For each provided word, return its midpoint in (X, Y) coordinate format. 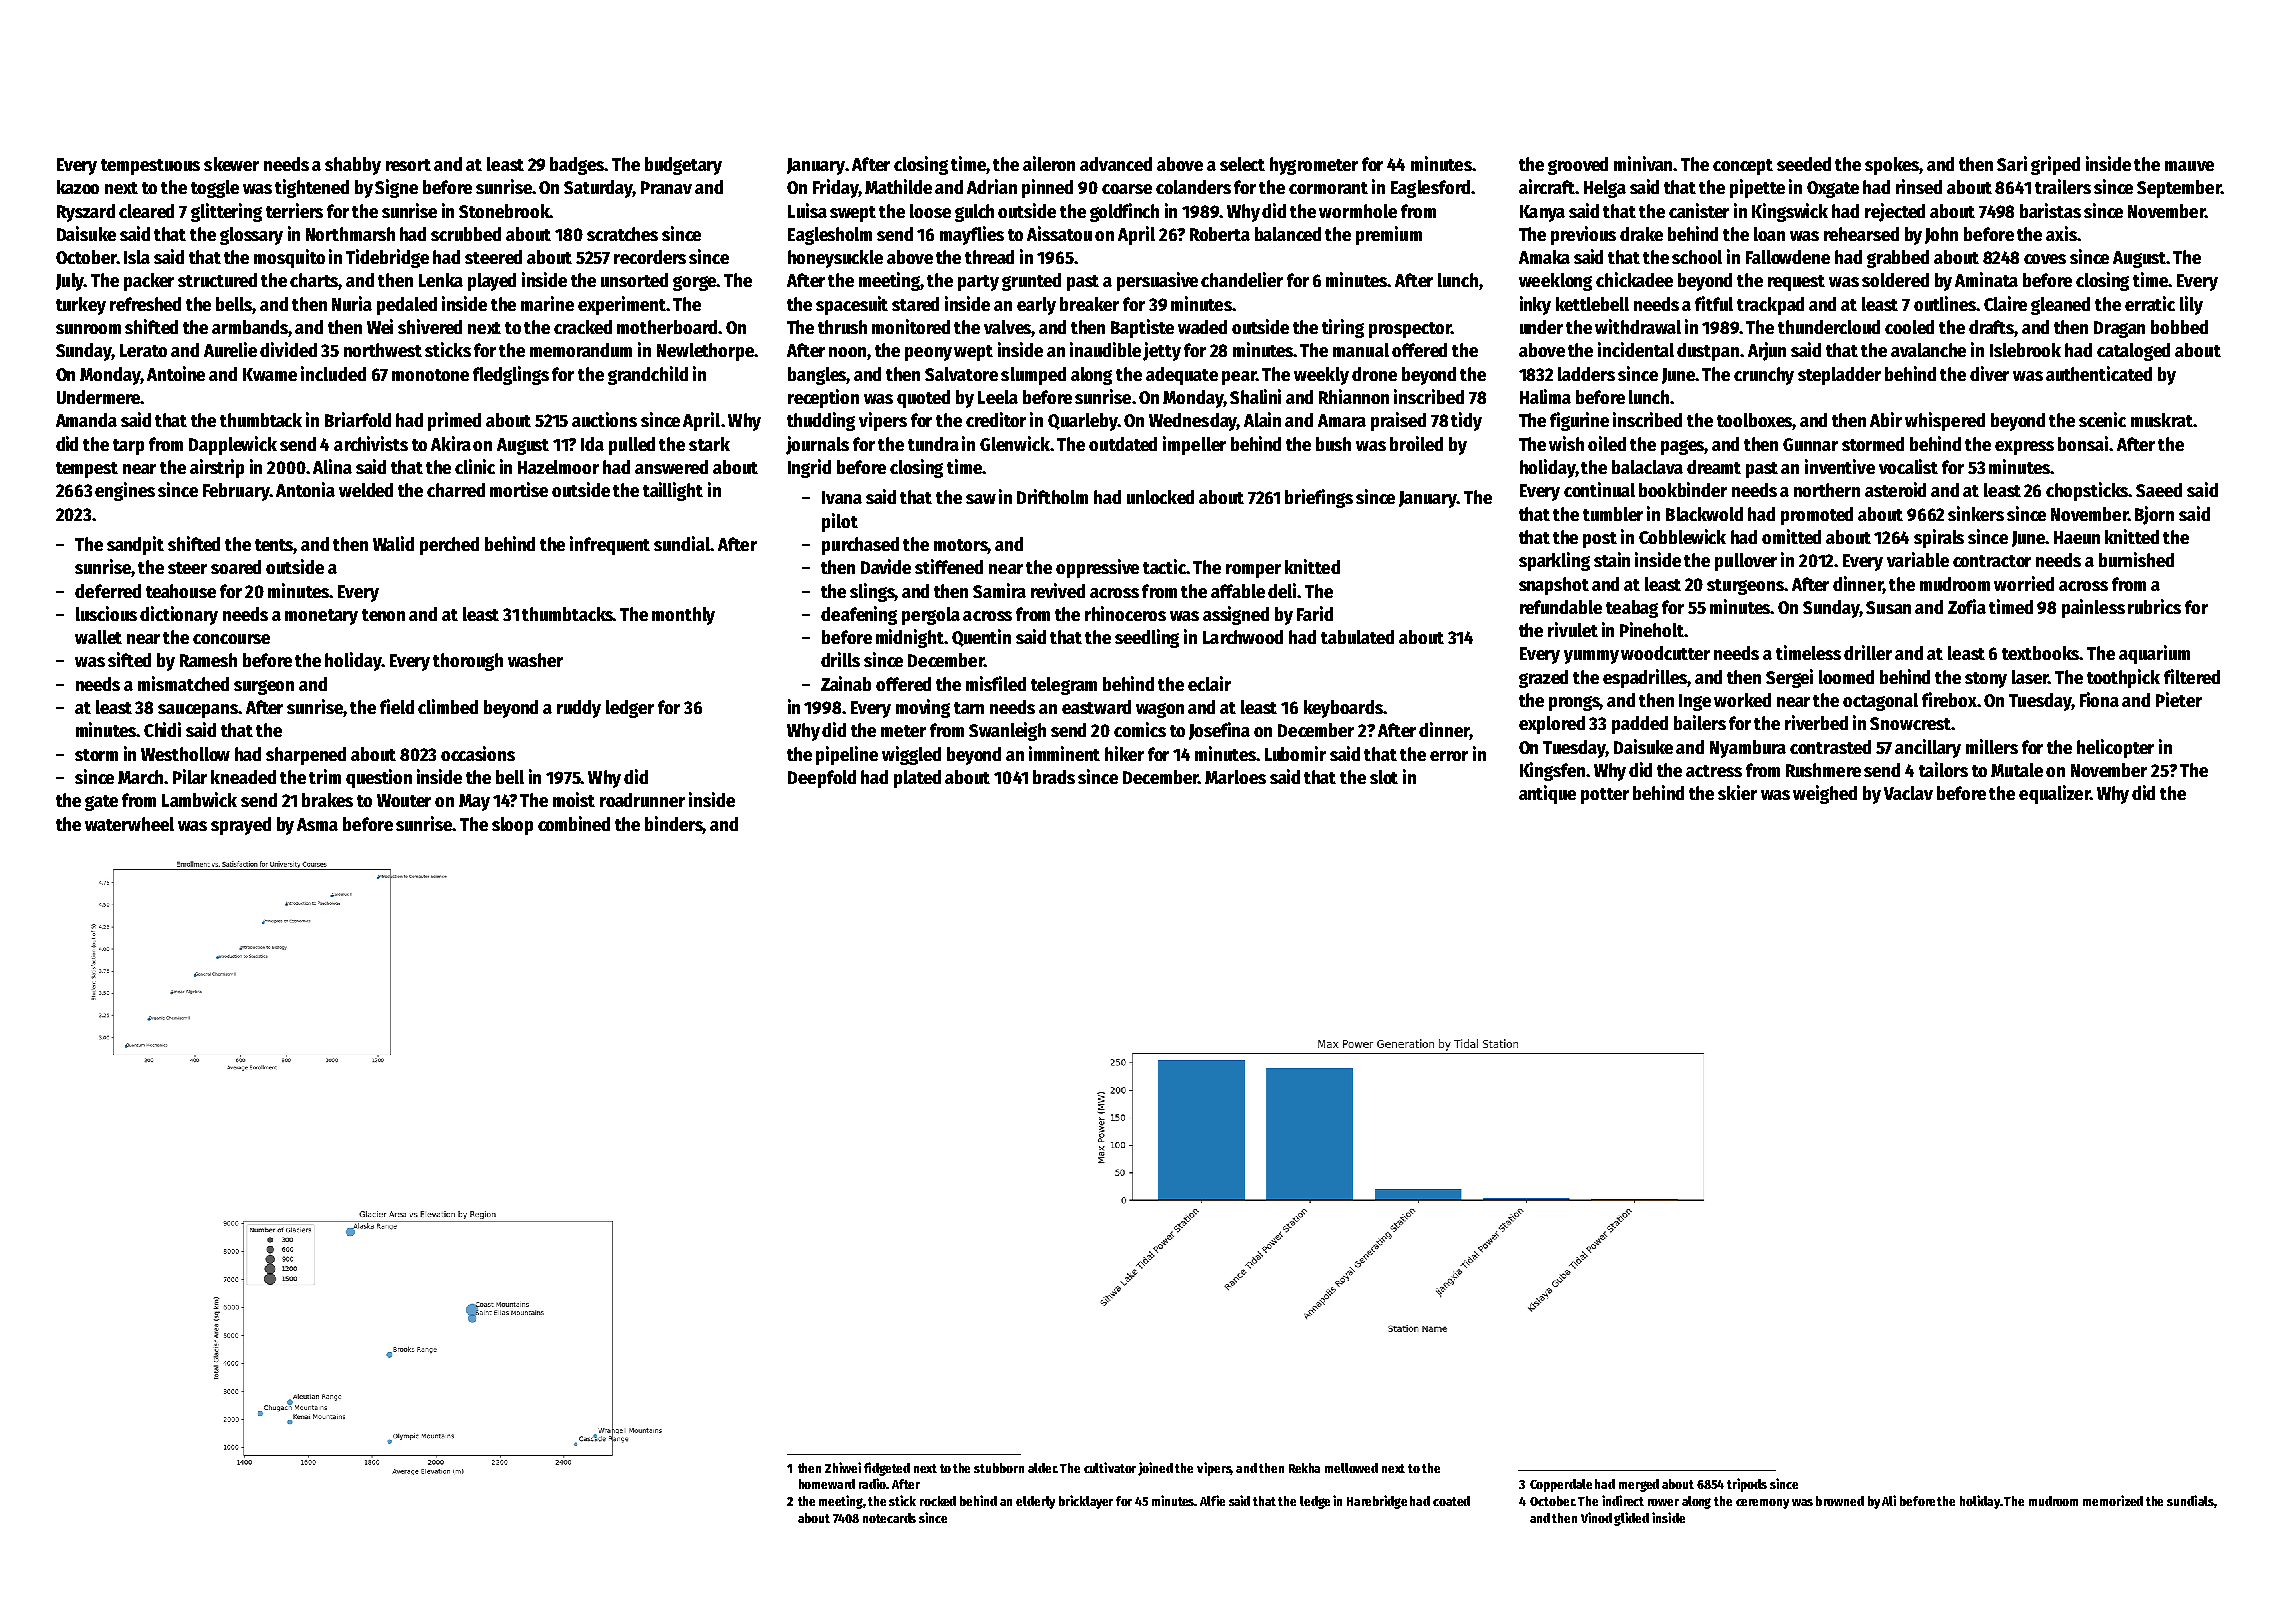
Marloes (1235, 777)
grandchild (648, 375)
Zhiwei (843, 1467)
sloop (512, 826)
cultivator (1110, 1467)
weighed (1825, 794)
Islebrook (2025, 350)
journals (817, 445)
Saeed (2159, 490)
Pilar (190, 776)
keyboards (1343, 709)
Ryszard (86, 213)
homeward (827, 1484)
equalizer (2054, 794)
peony (928, 354)
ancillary (1928, 748)
